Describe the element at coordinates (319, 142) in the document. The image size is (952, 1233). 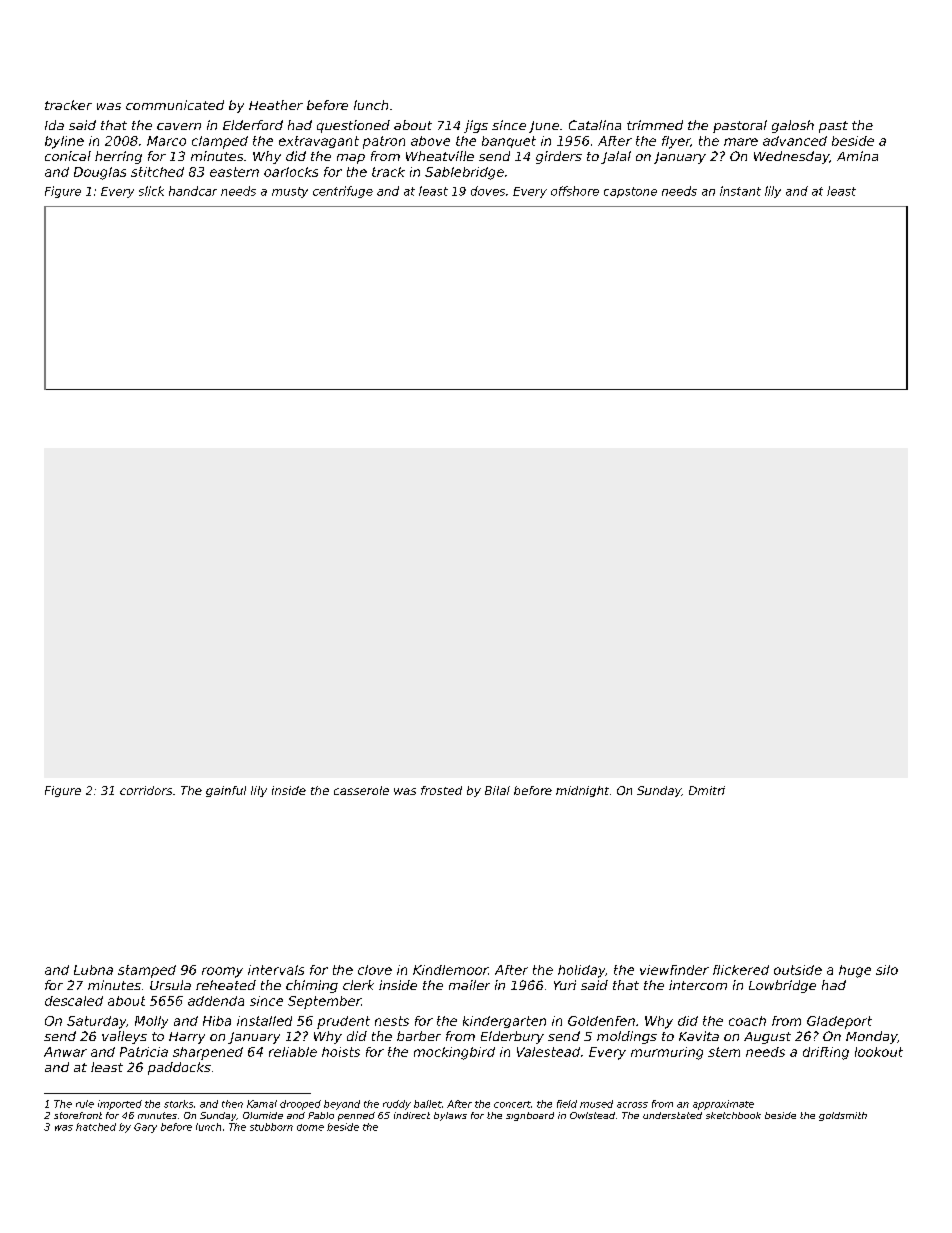
I see `extravagant` at that location.
